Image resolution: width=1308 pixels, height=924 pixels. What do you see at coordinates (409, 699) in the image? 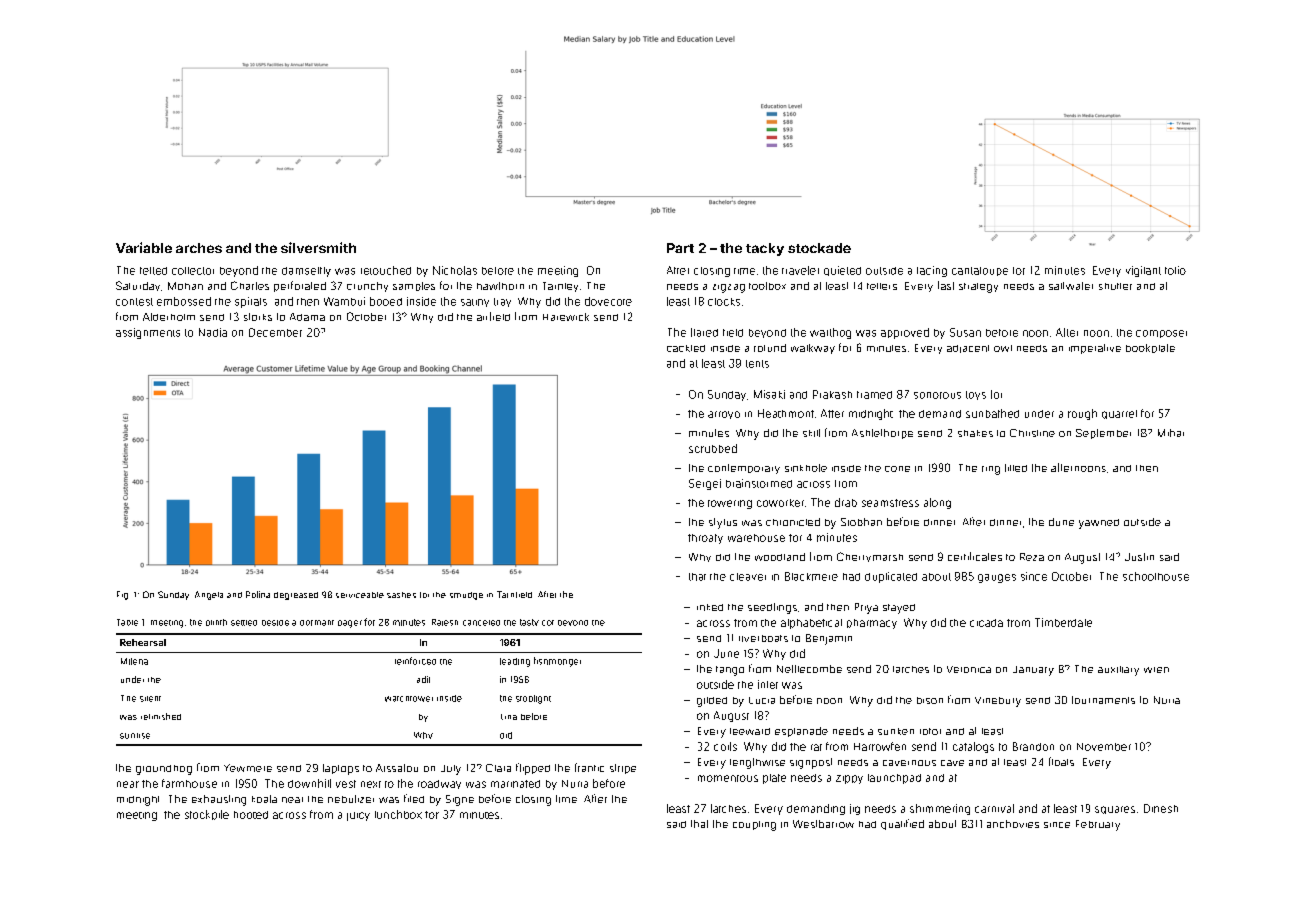
I see `watchtower` at bounding box center [409, 699].
